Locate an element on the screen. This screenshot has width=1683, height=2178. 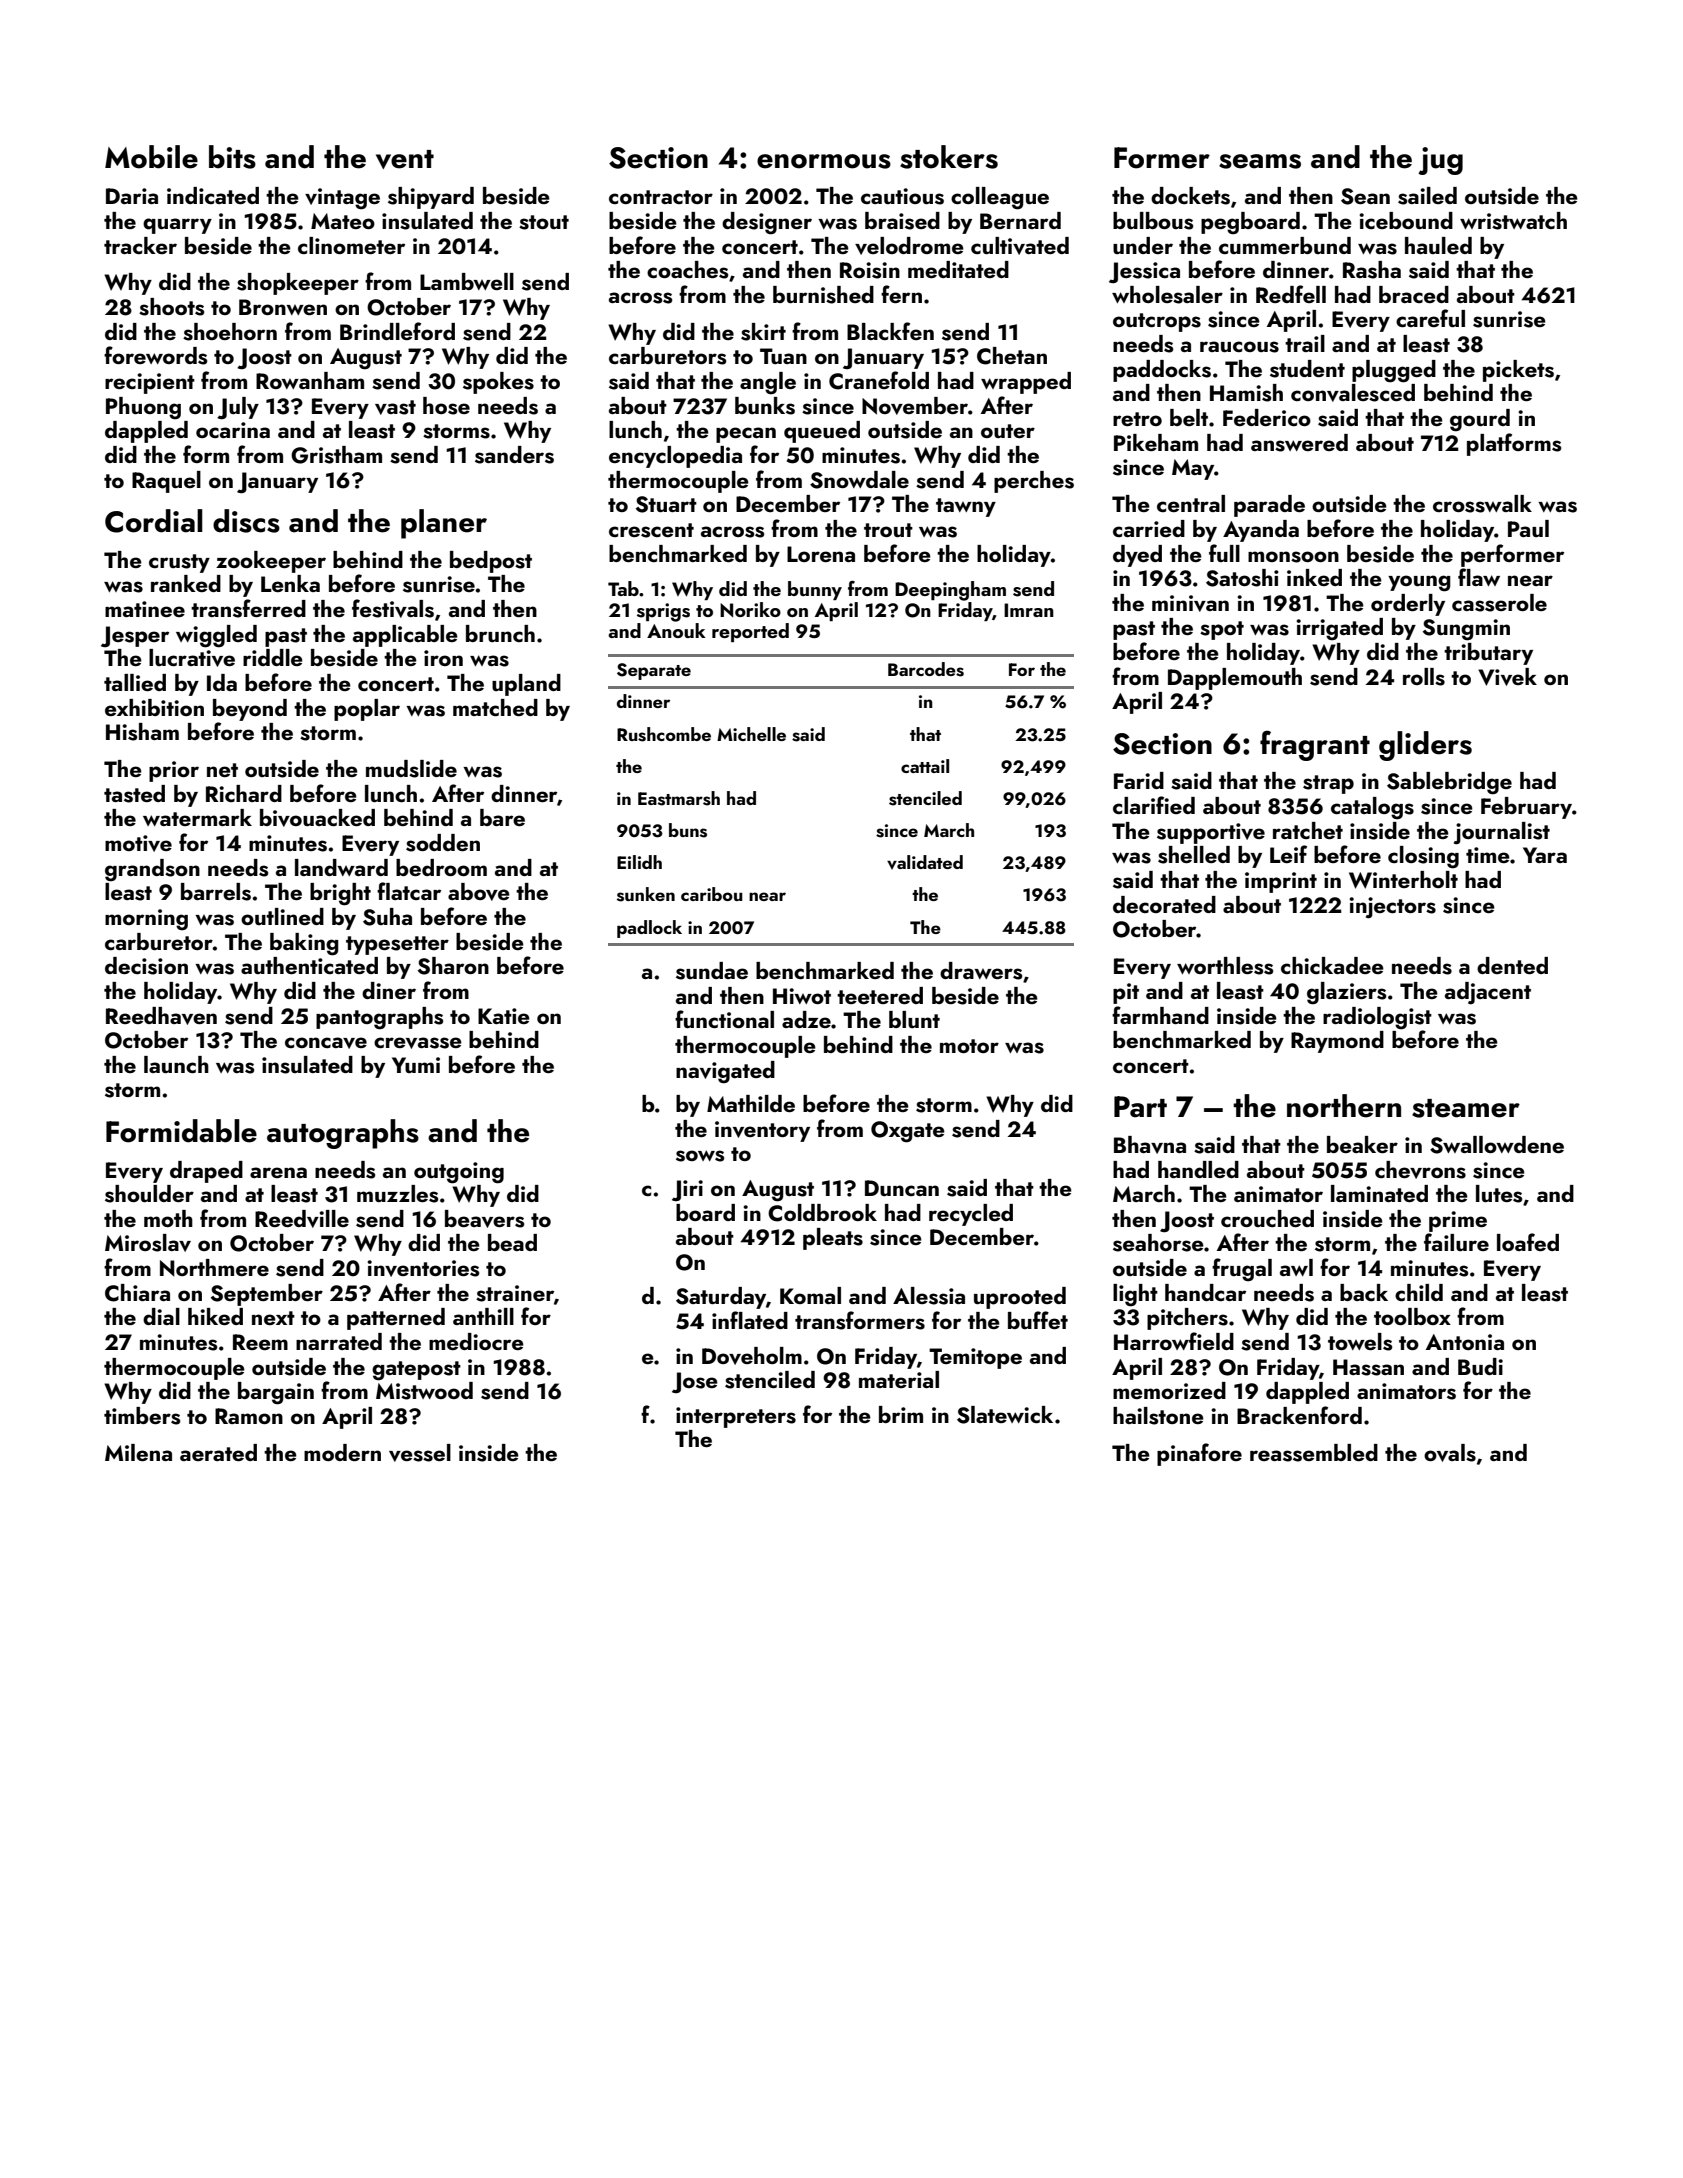
Mobile is located at coordinates (151, 157).
